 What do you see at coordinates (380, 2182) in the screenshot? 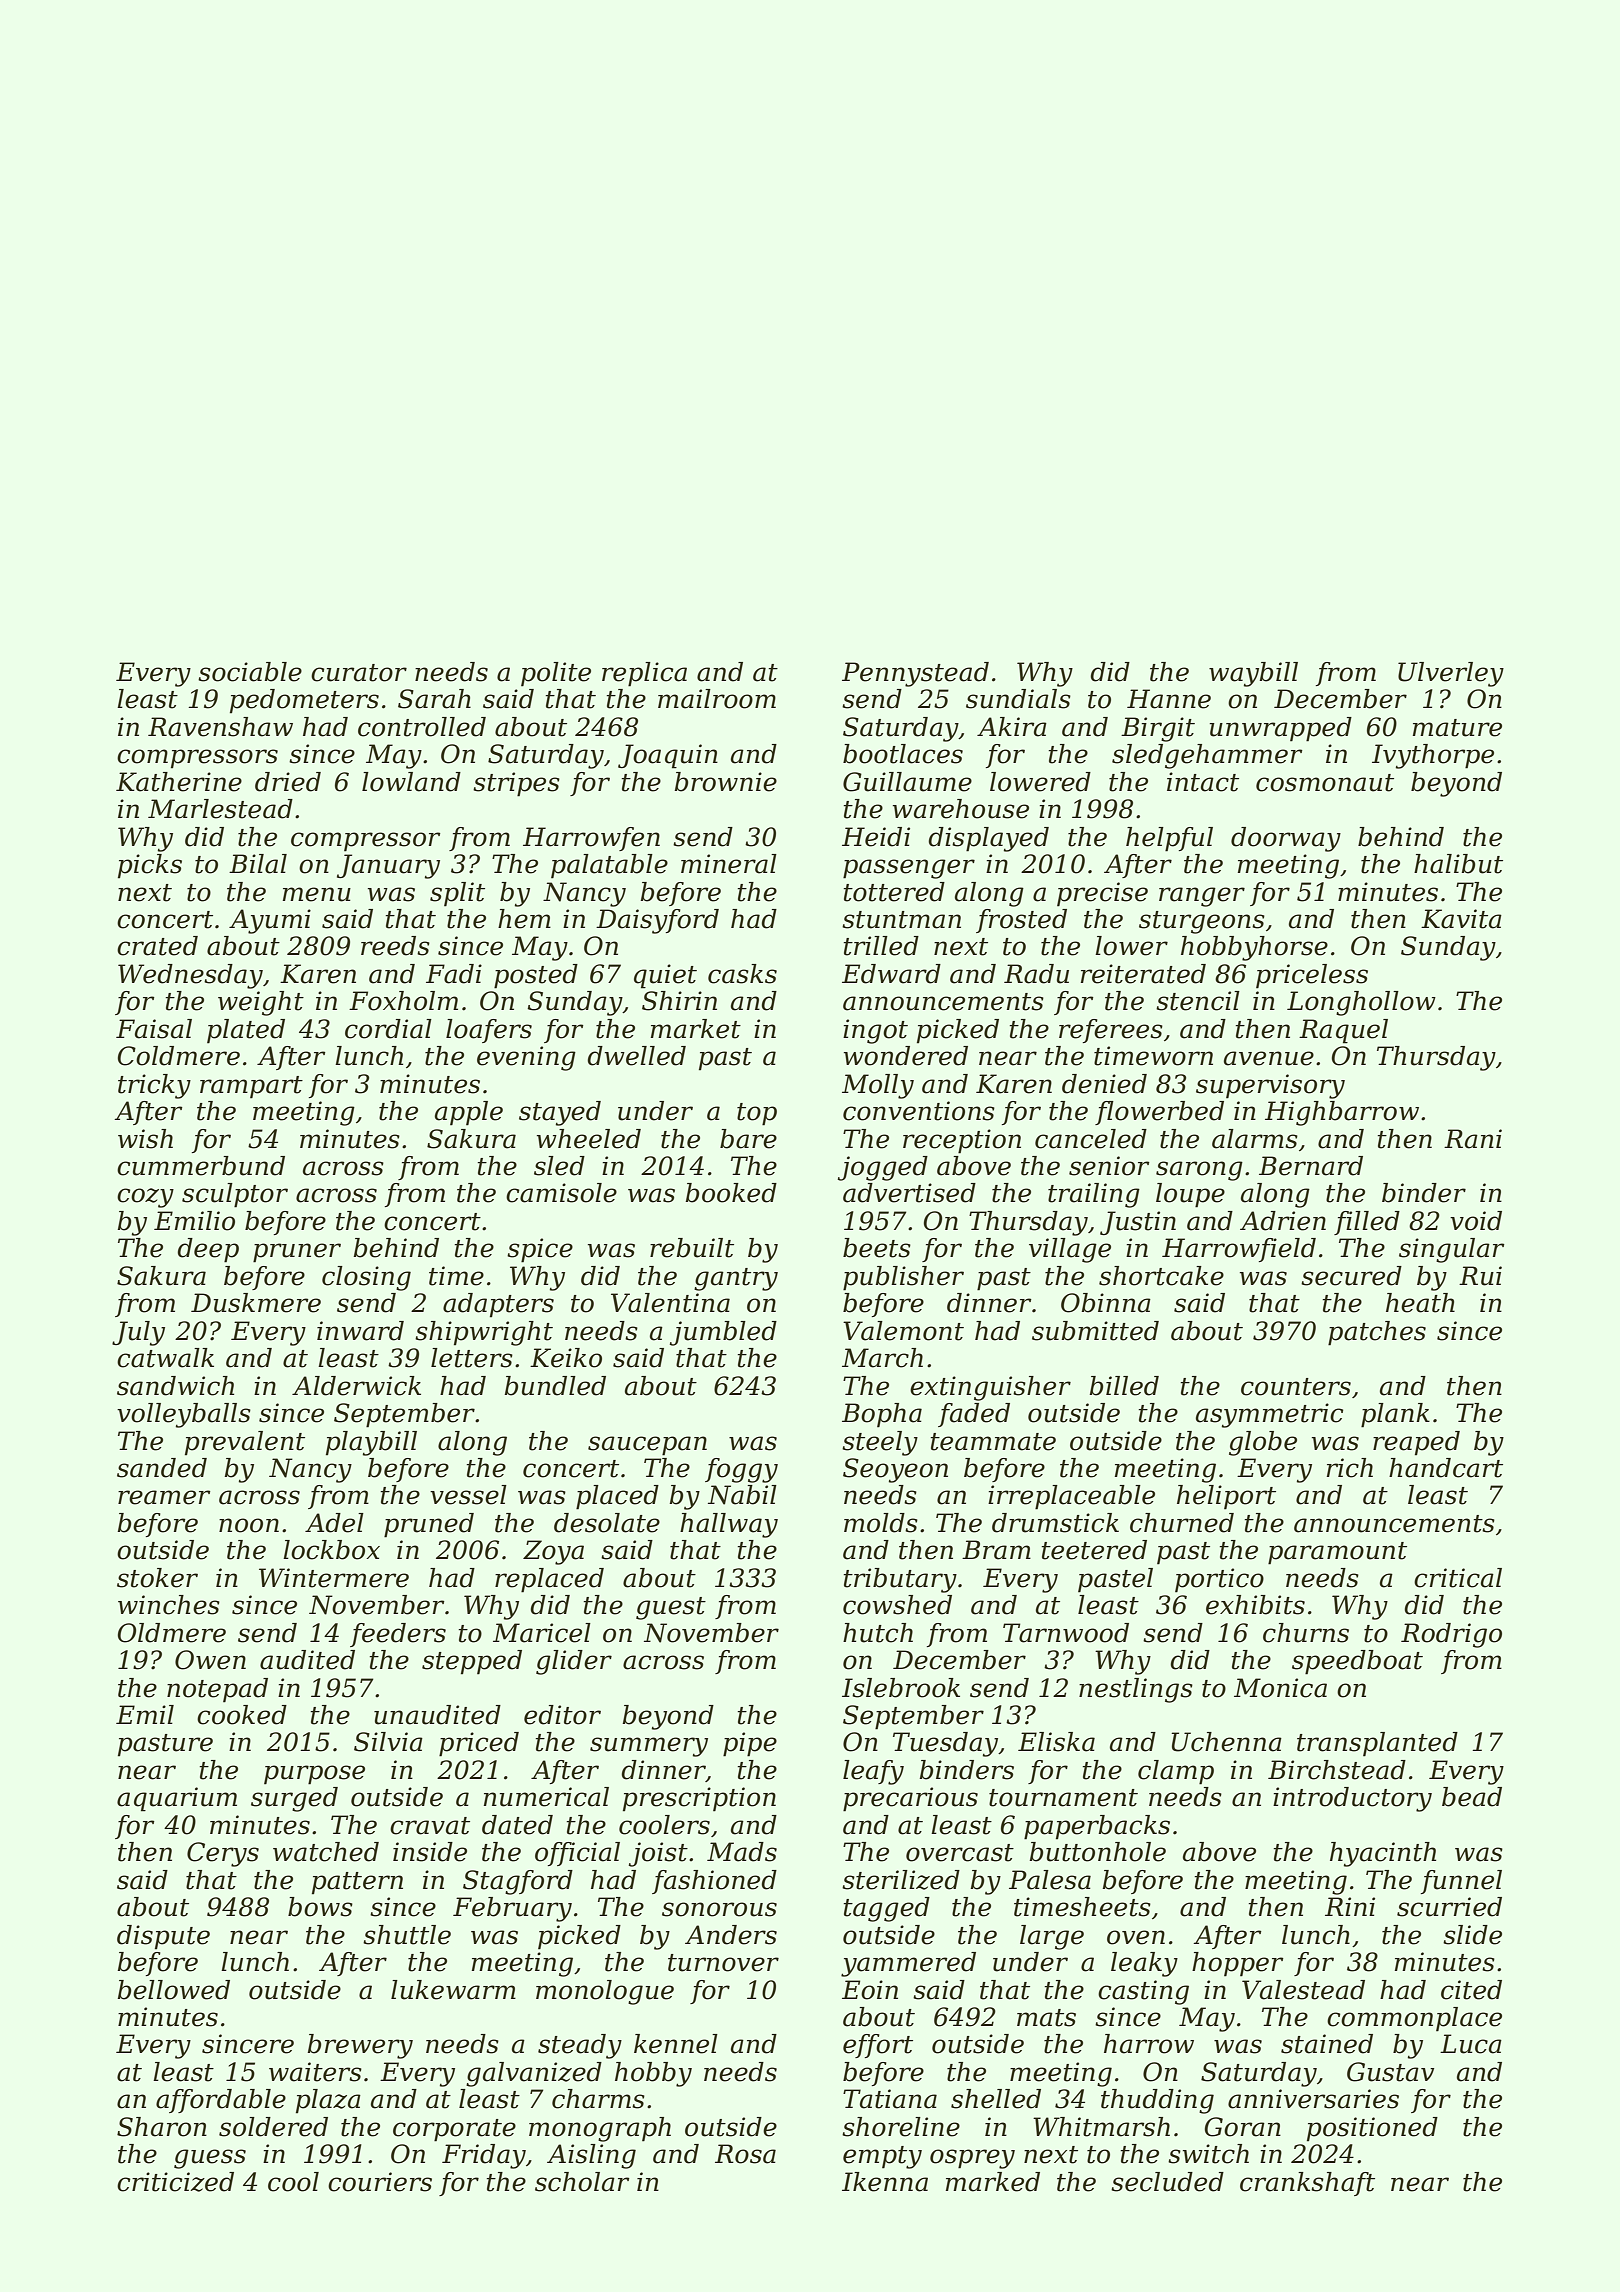
I see `couriers` at bounding box center [380, 2182].
